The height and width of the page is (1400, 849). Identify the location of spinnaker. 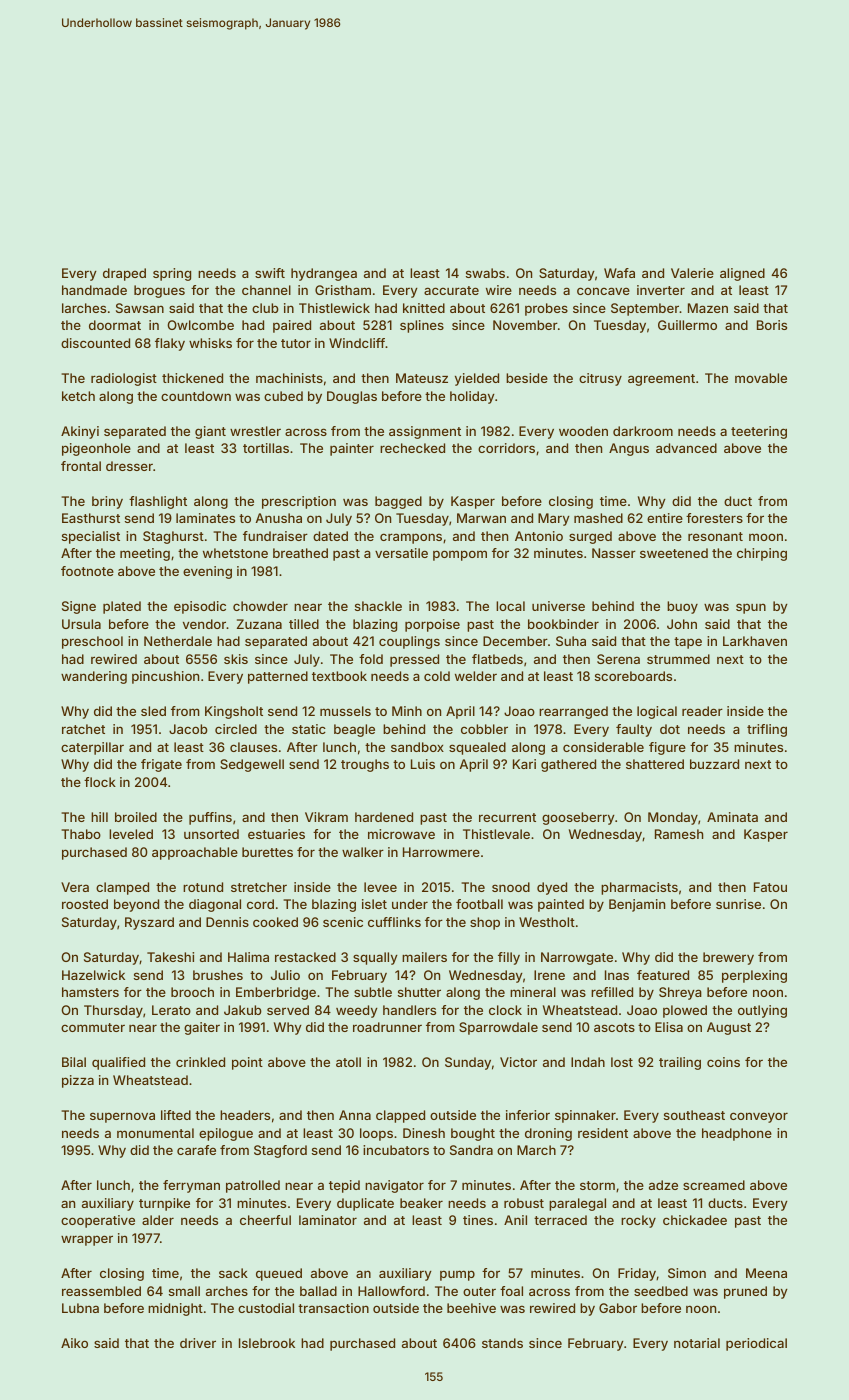
(585, 1116).
